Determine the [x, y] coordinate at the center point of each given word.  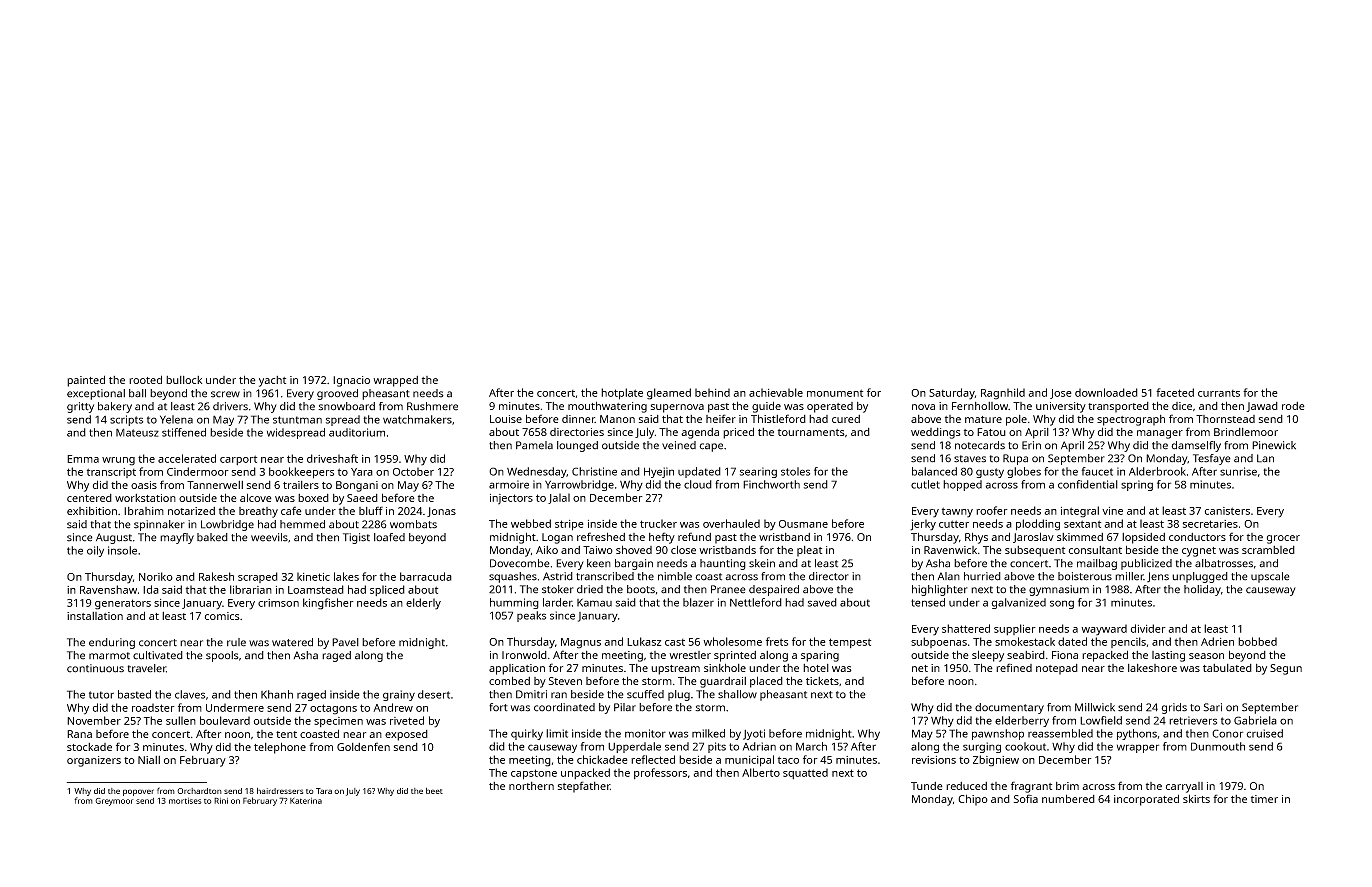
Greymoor [114, 802]
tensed [928, 602]
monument [835, 393]
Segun [1286, 669]
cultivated [158, 655]
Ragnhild [1003, 394]
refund [694, 536]
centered [89, 498]
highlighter [940, 590]
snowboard [346, 406]
